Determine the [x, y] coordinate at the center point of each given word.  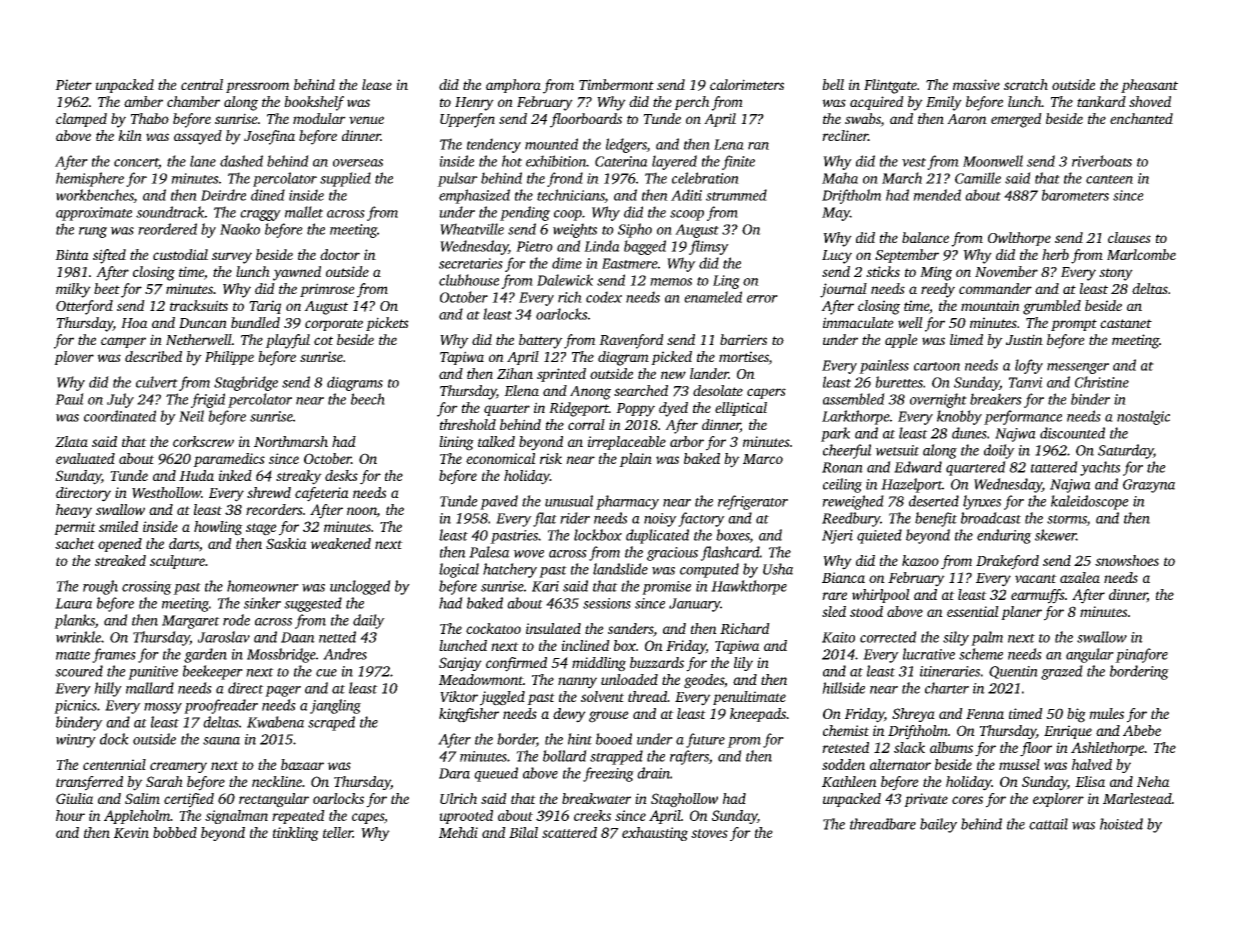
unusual [569, 501]
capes [368, 818]
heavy [74, 511]
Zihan [515, 373]
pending [525, 213]
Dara [454, 773]
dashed [241, 161]
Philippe [229, 358]
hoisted [1121, 824]
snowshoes [1127, 560]
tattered [1054, 467]
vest [914, 162]
